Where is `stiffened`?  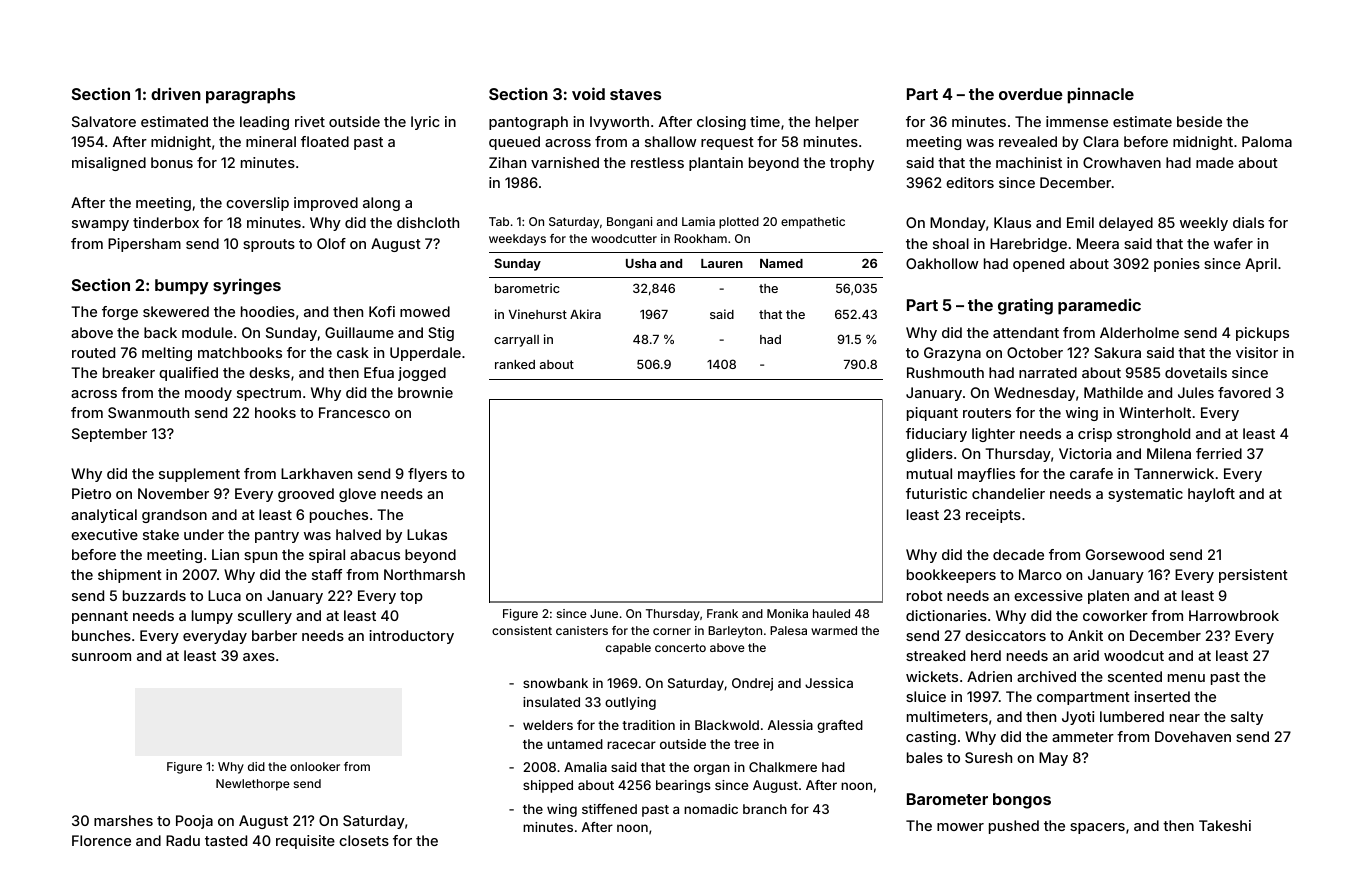
stiffened is located at coordinates (609, 809).
